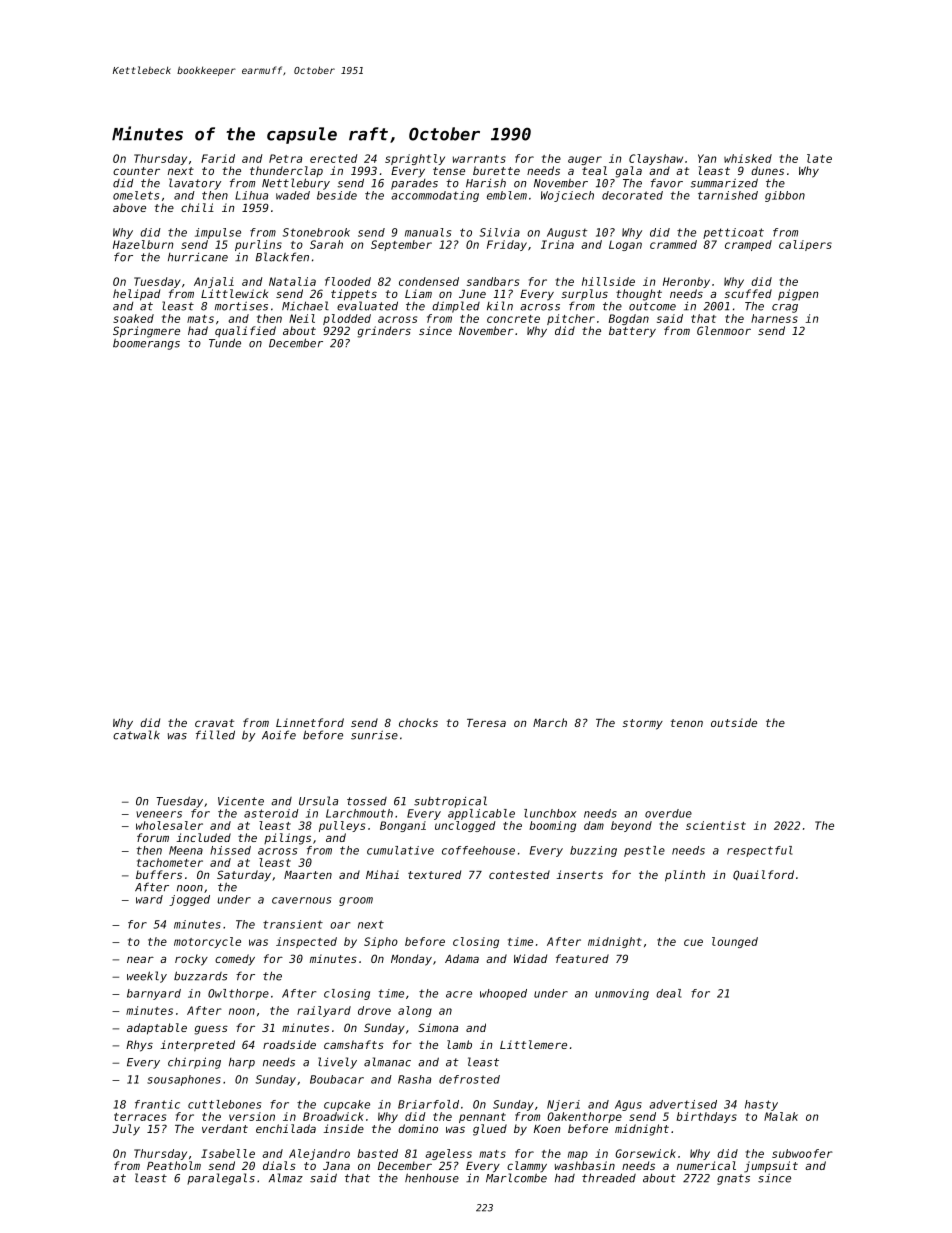  What do you see at coordinates (513, 319) in the screenshot?
I see `concrete` at bounding box center [513, 319].
